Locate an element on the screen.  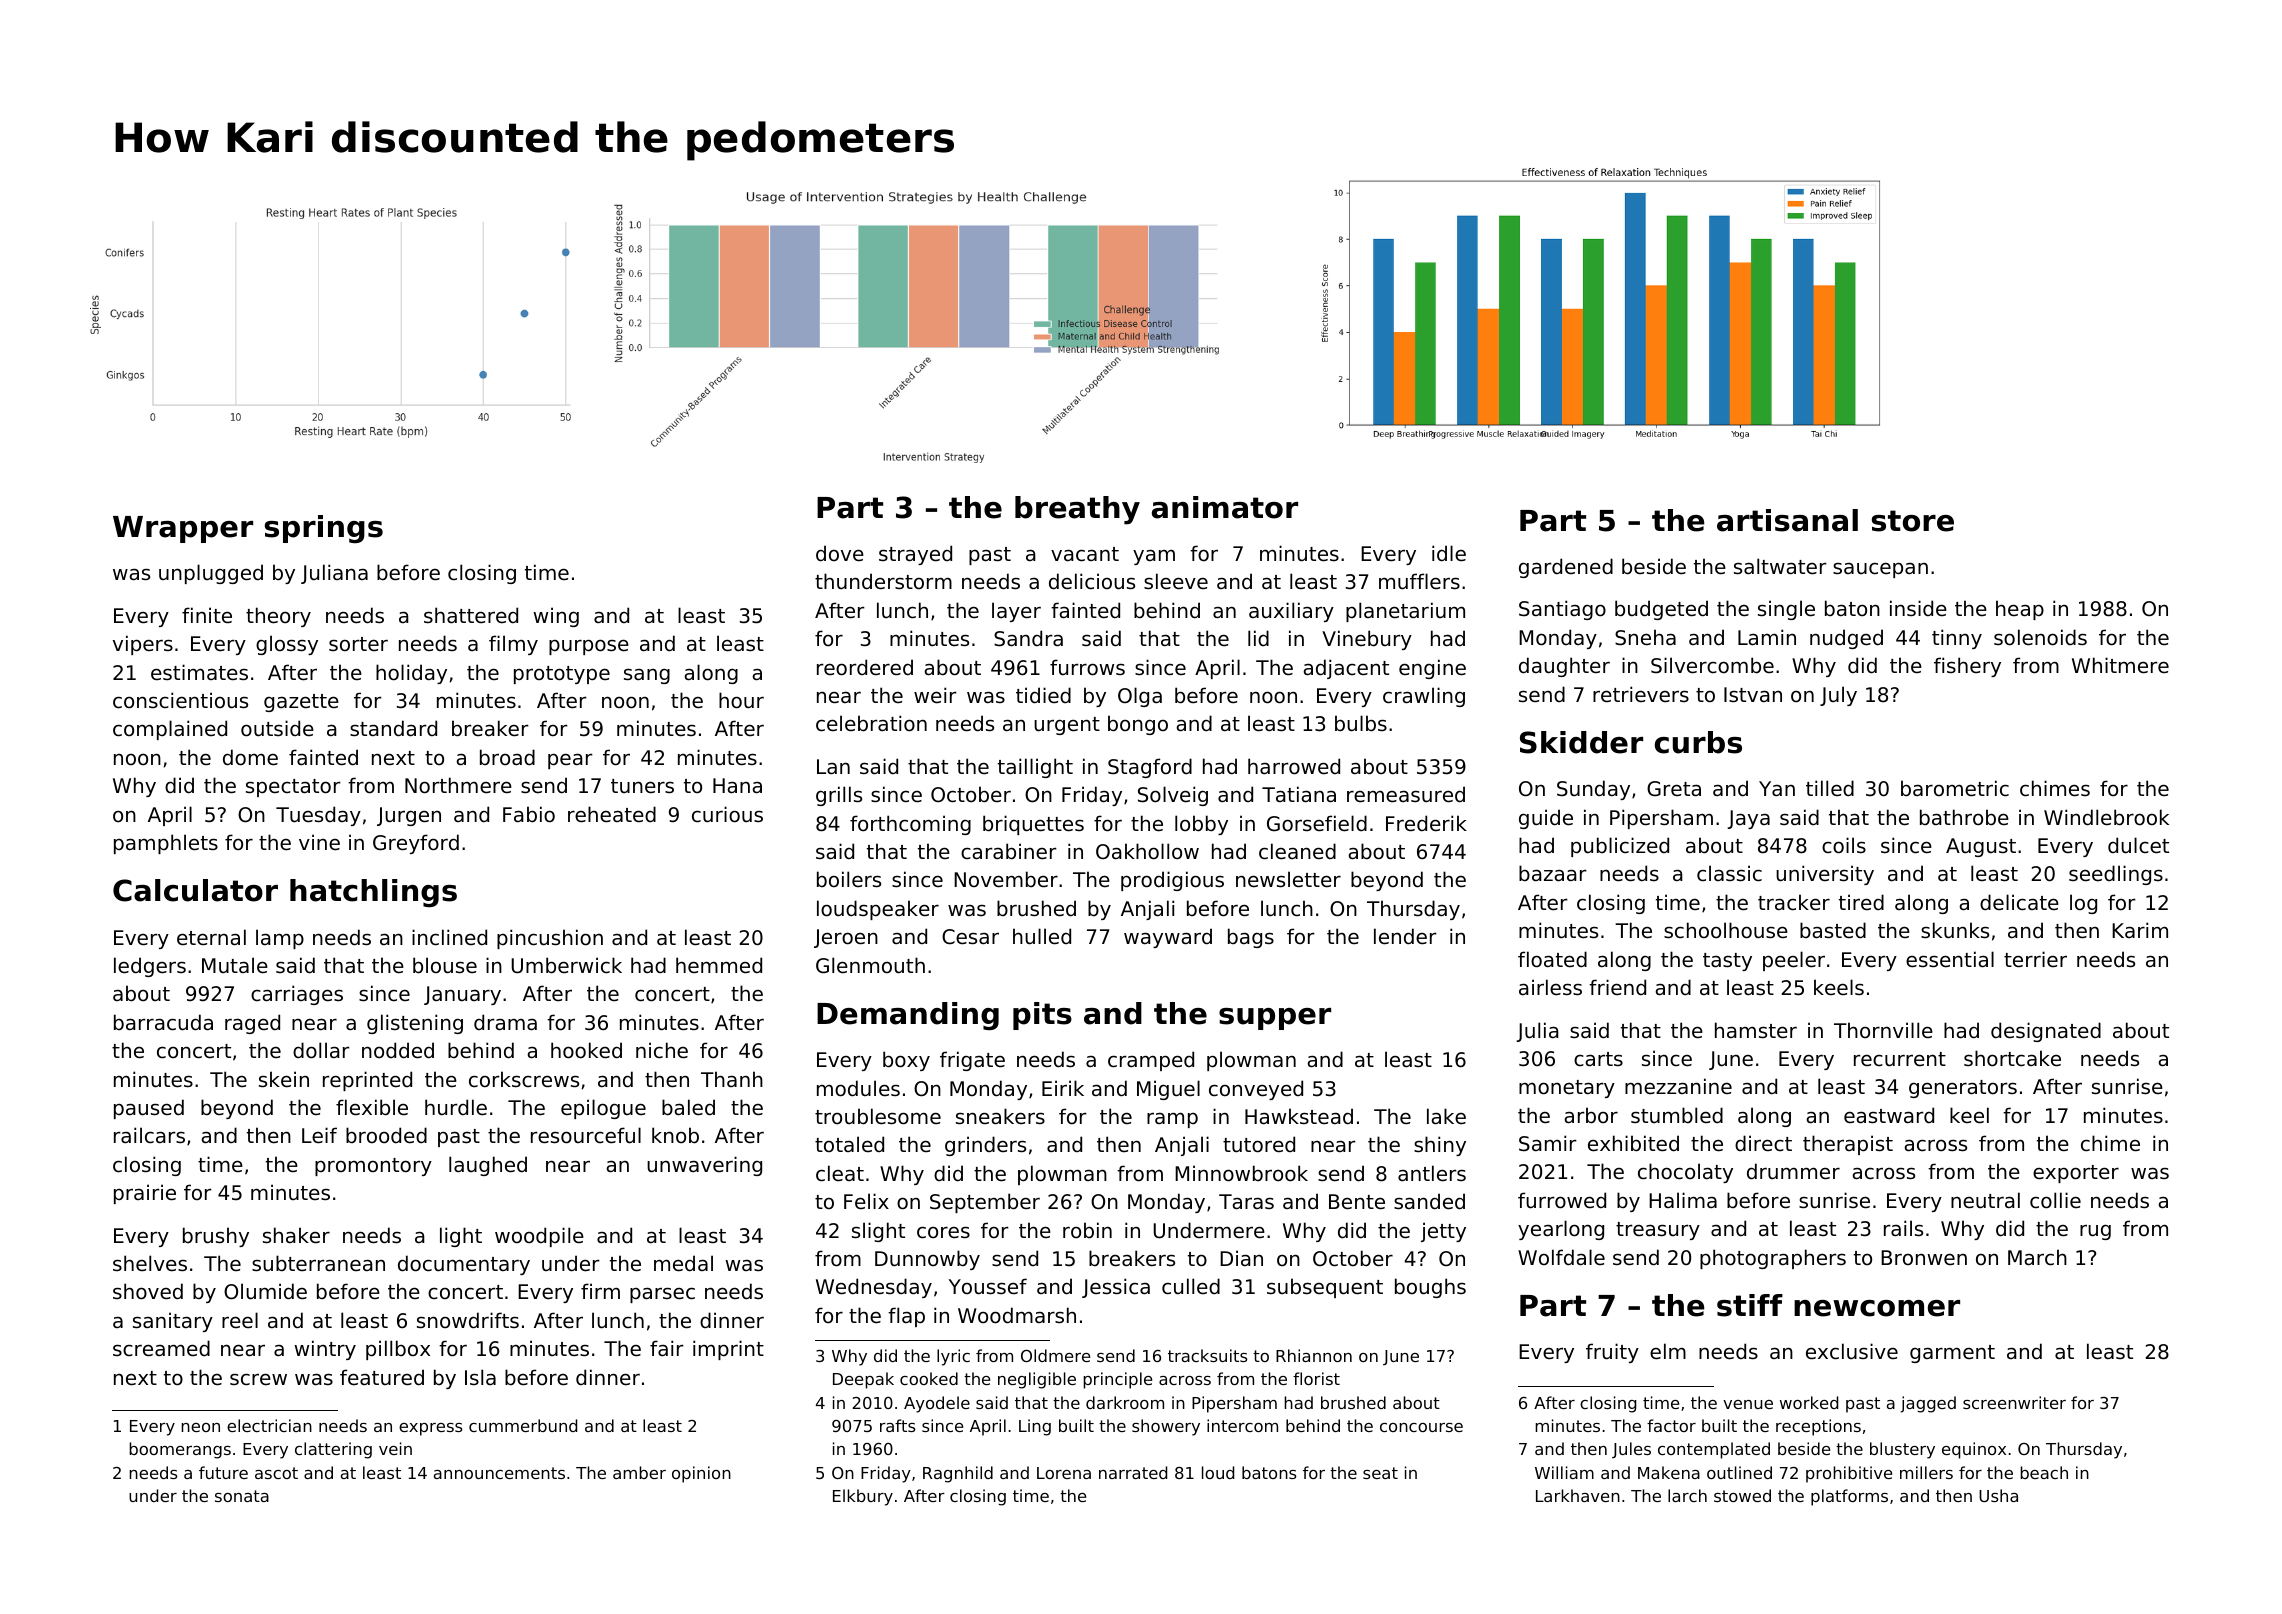
amber is located at coordinates (639, 1472).
